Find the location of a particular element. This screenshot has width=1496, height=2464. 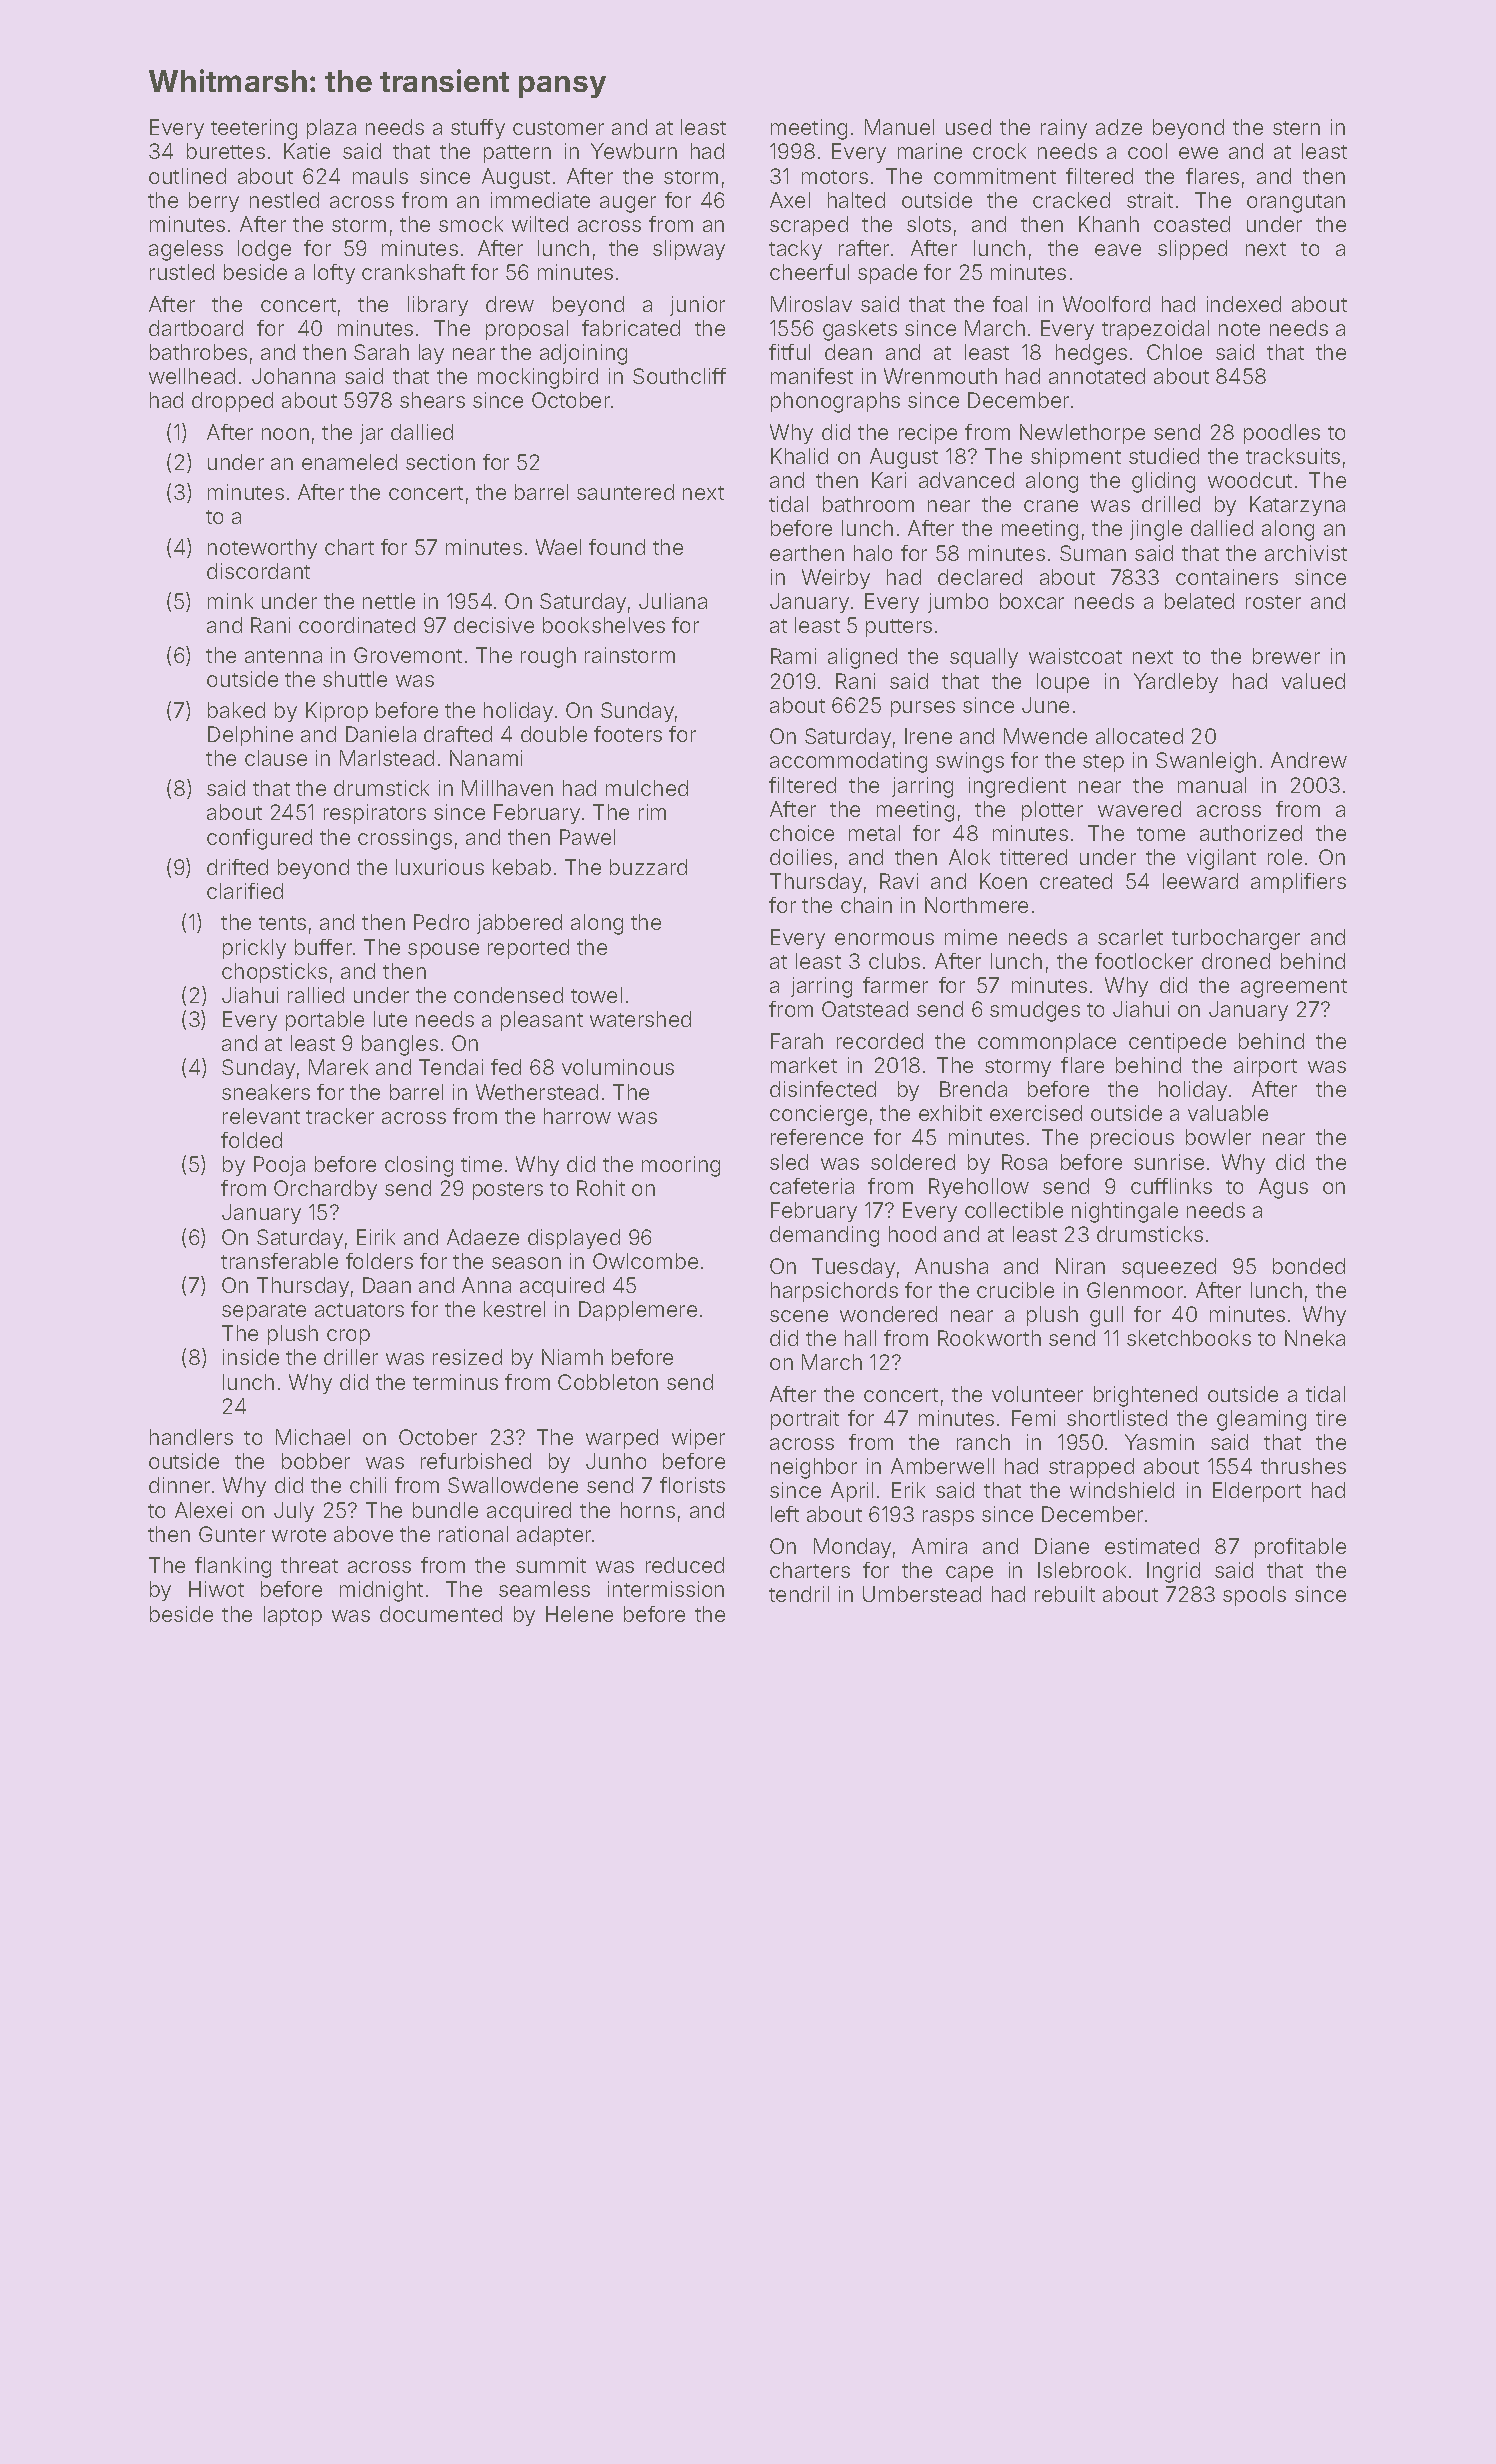

adze is located at coordinates (1119, 127).
